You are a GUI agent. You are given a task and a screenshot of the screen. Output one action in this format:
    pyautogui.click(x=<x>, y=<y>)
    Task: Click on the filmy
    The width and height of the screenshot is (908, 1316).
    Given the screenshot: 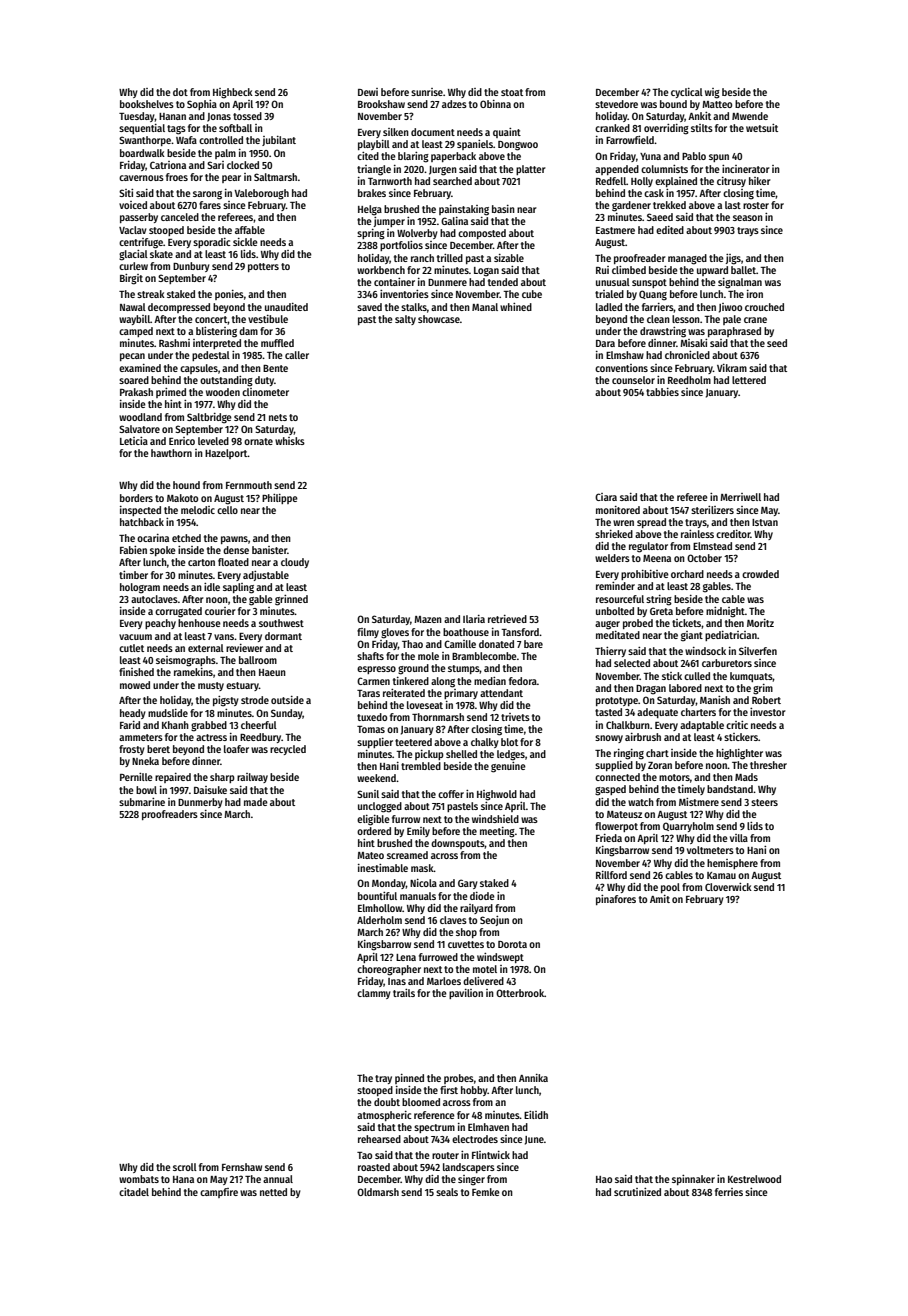 What is the action you would take?
    pyautogui.click(x=368, y=633)
